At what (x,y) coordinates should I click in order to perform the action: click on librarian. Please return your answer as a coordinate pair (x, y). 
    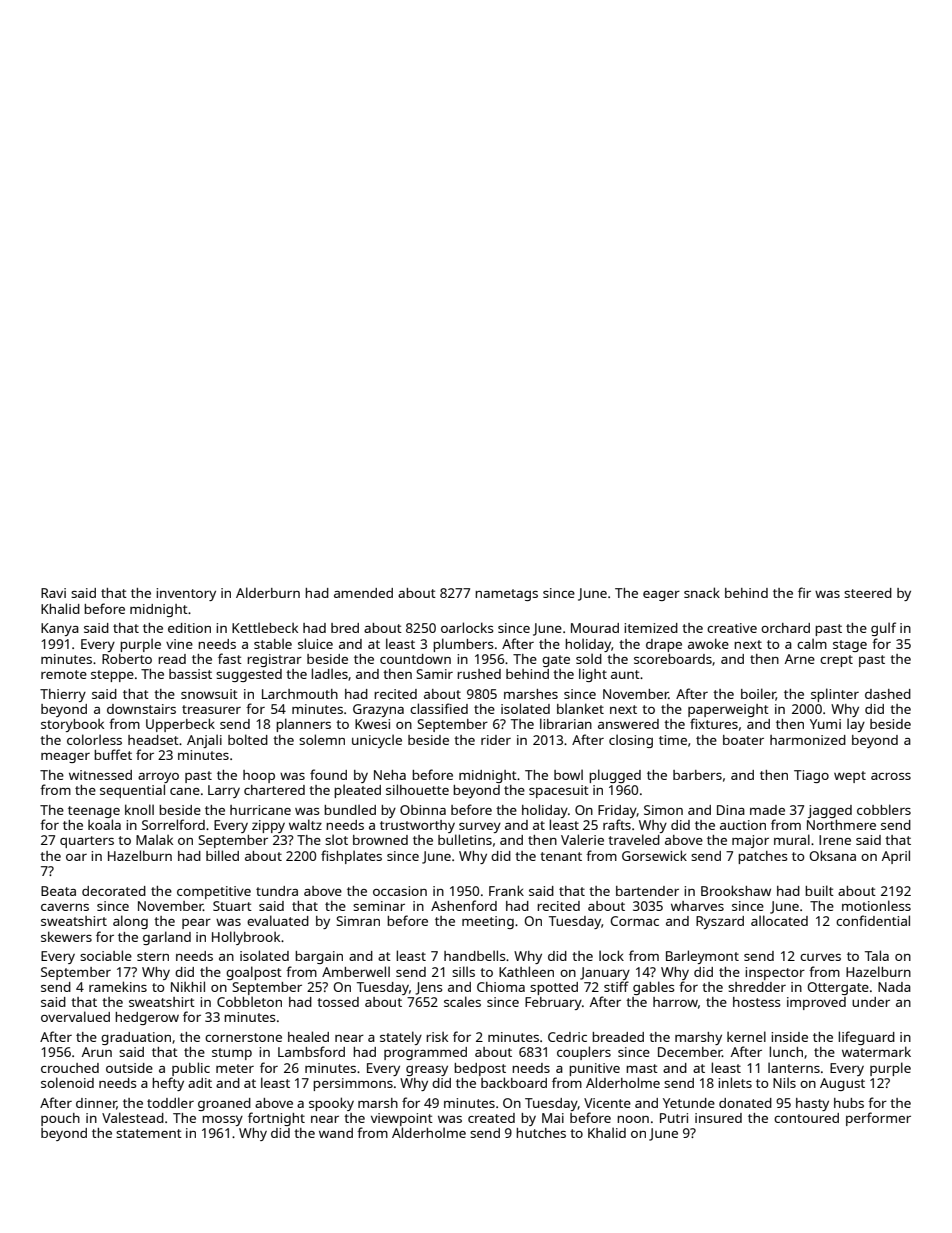
    Looking at the image, I should click on (566, 723).
